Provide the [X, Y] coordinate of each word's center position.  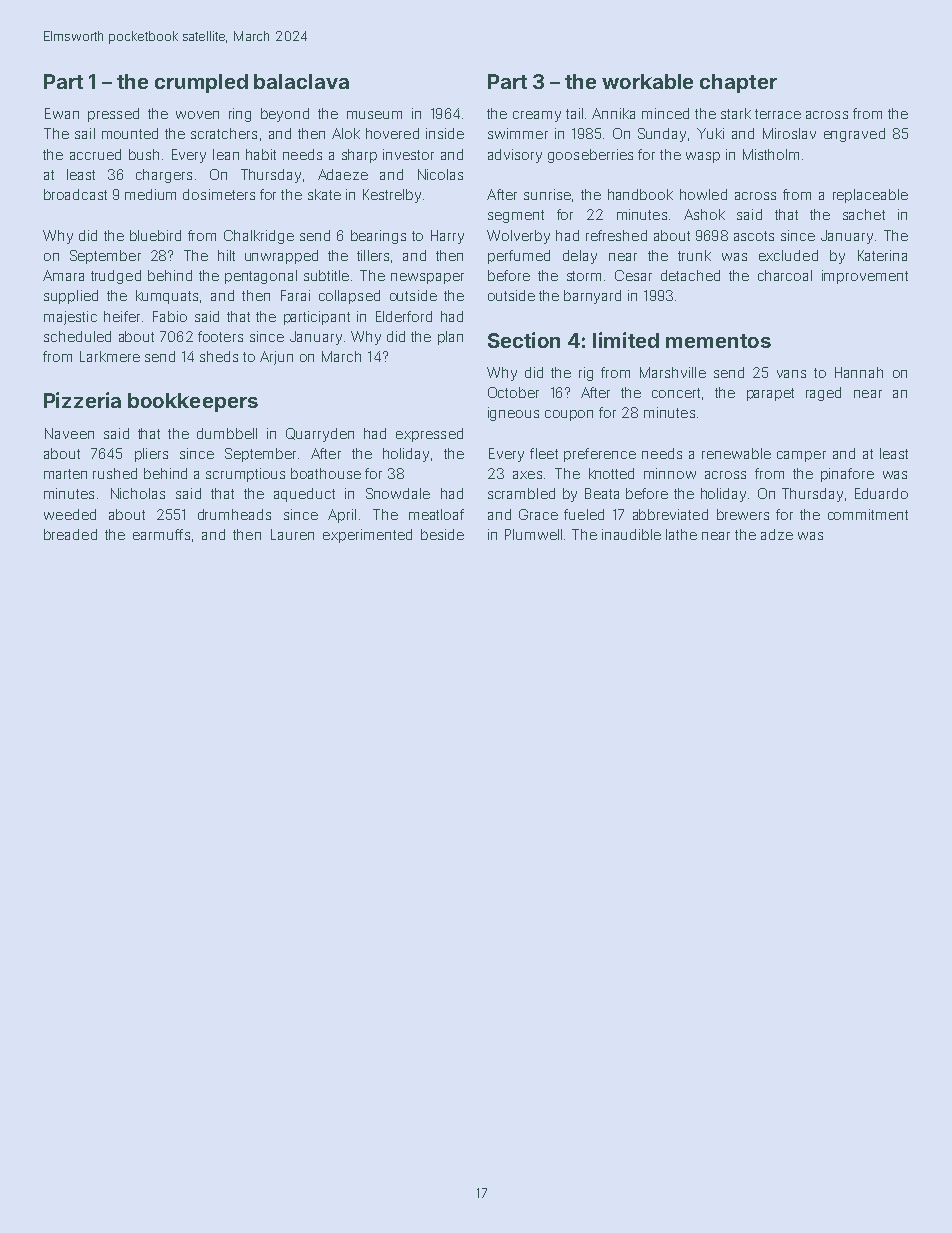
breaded [70, 534]
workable [647, 81]
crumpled [201, 83]
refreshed [616, 235]
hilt [226, 255]
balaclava [301, 81]
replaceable [870, 196]
